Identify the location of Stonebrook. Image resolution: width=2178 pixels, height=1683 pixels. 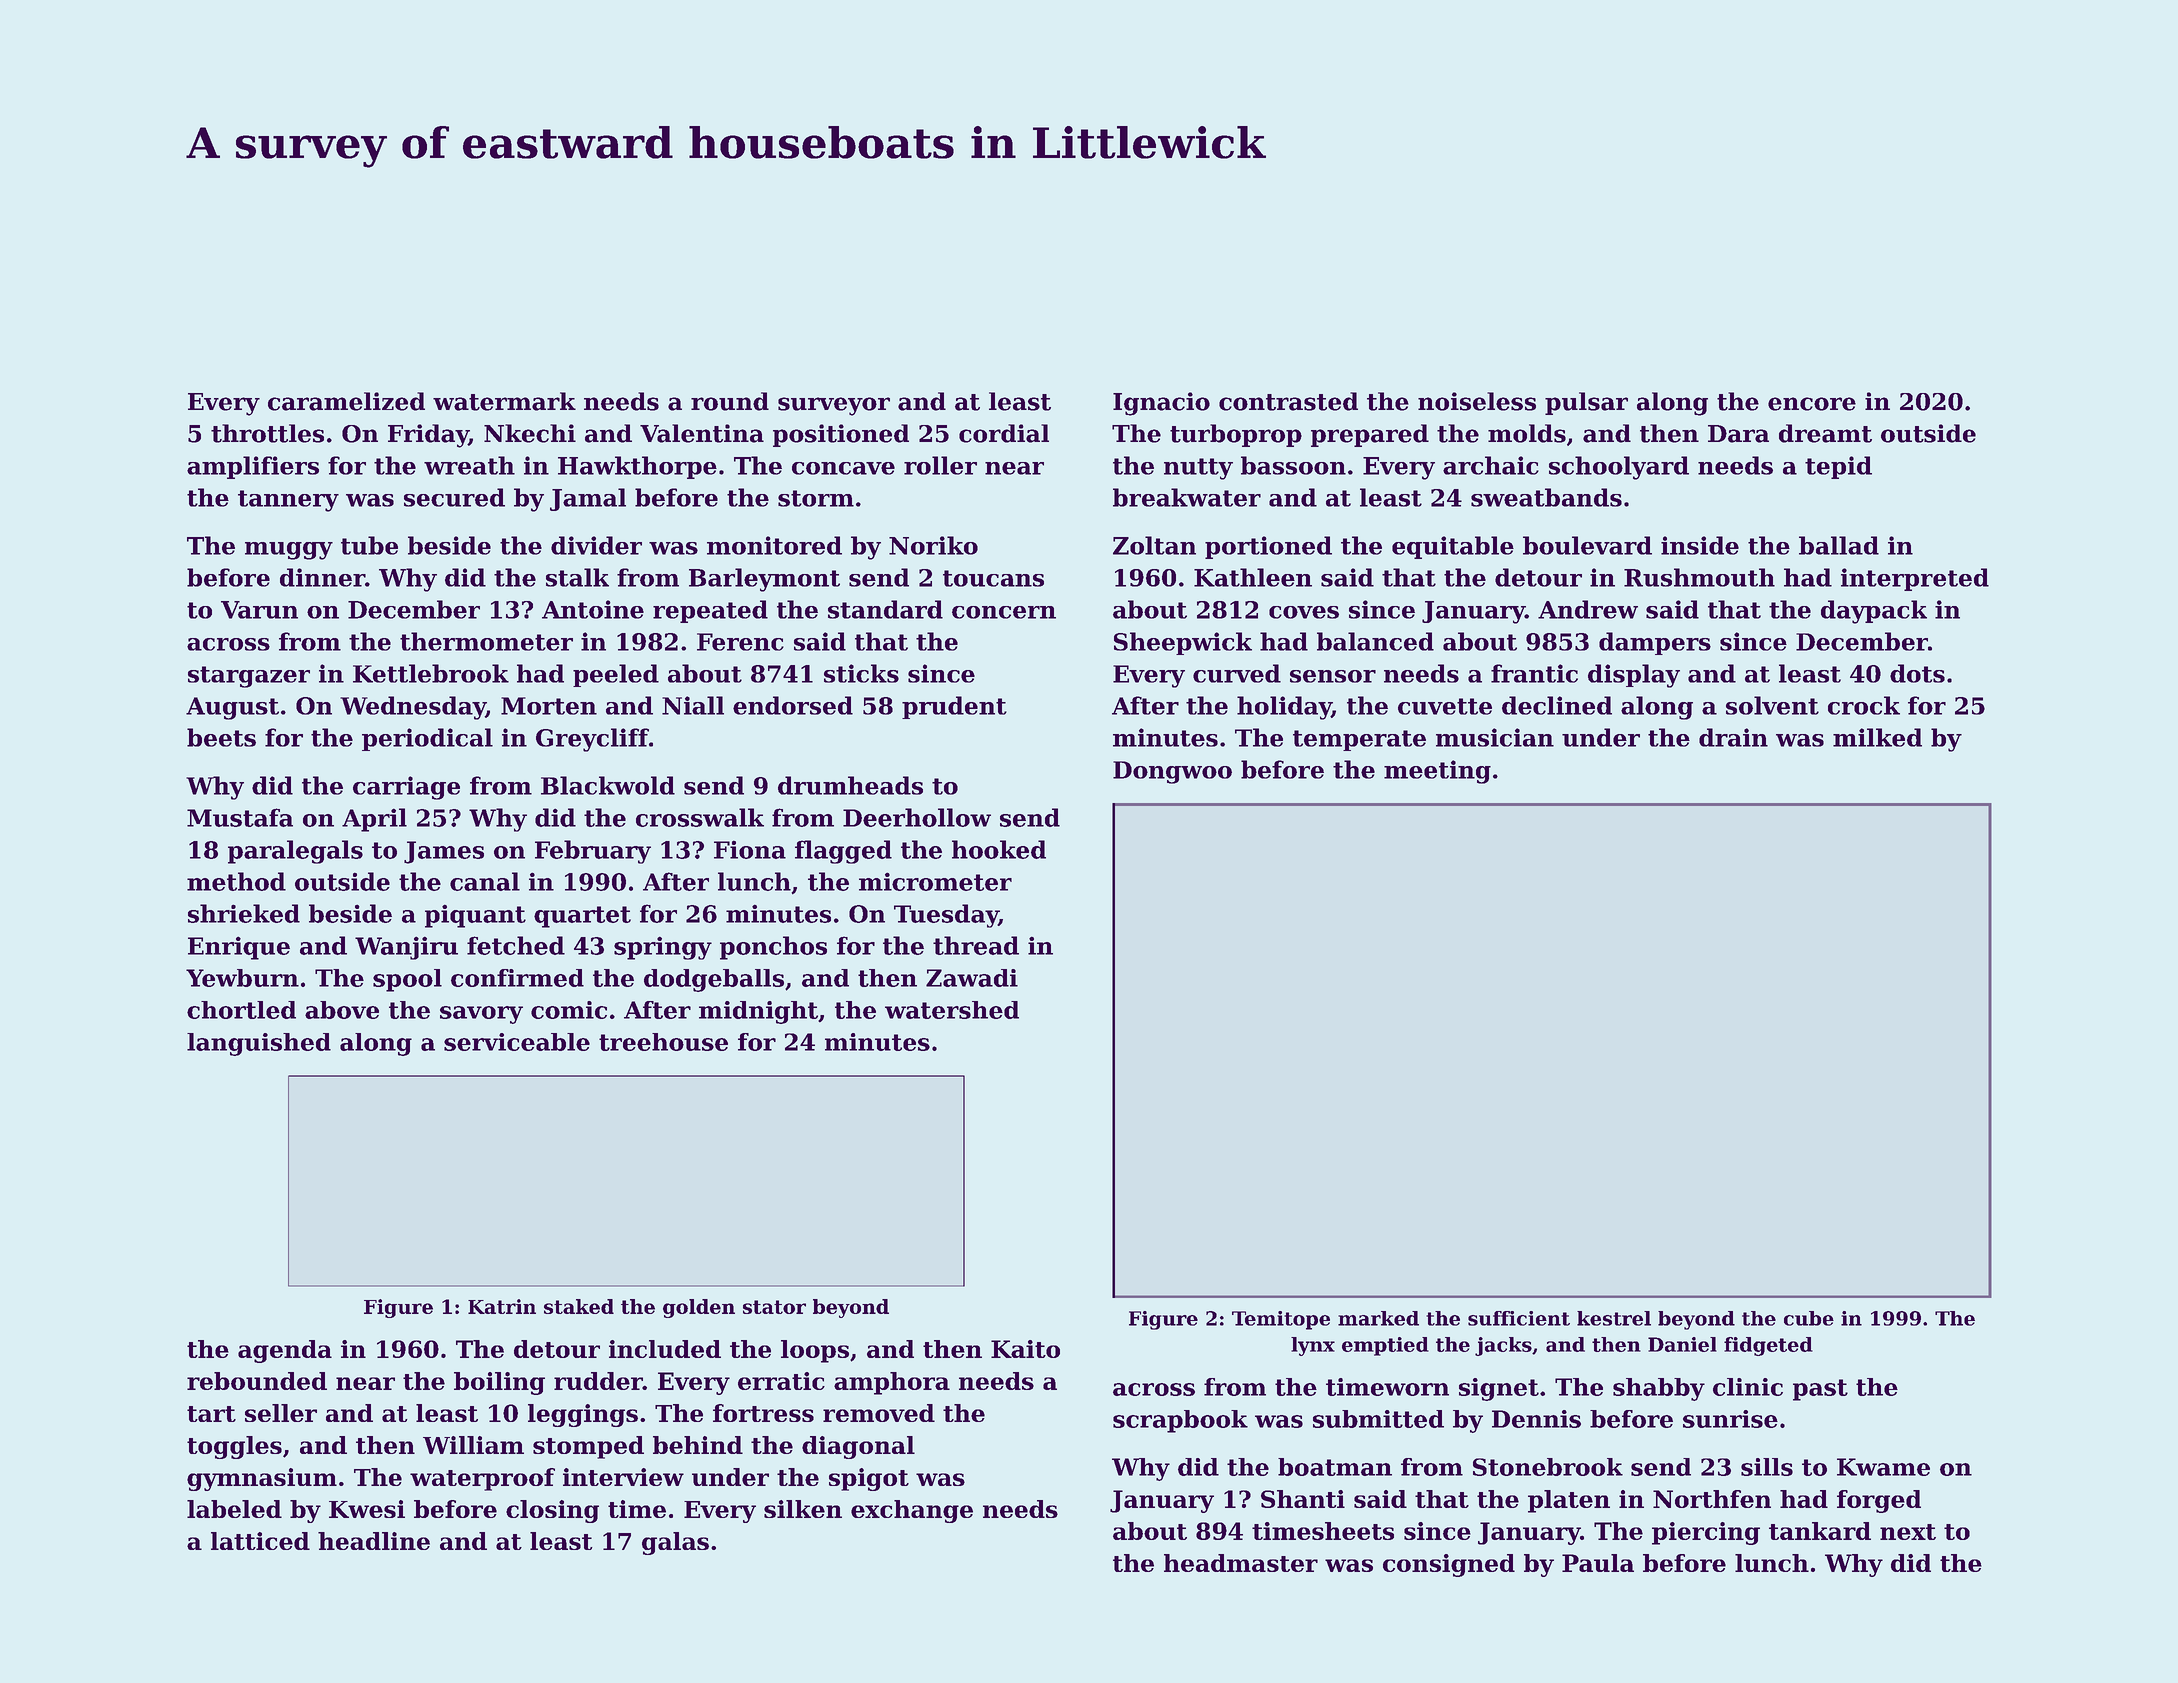
(1548, 1467).
